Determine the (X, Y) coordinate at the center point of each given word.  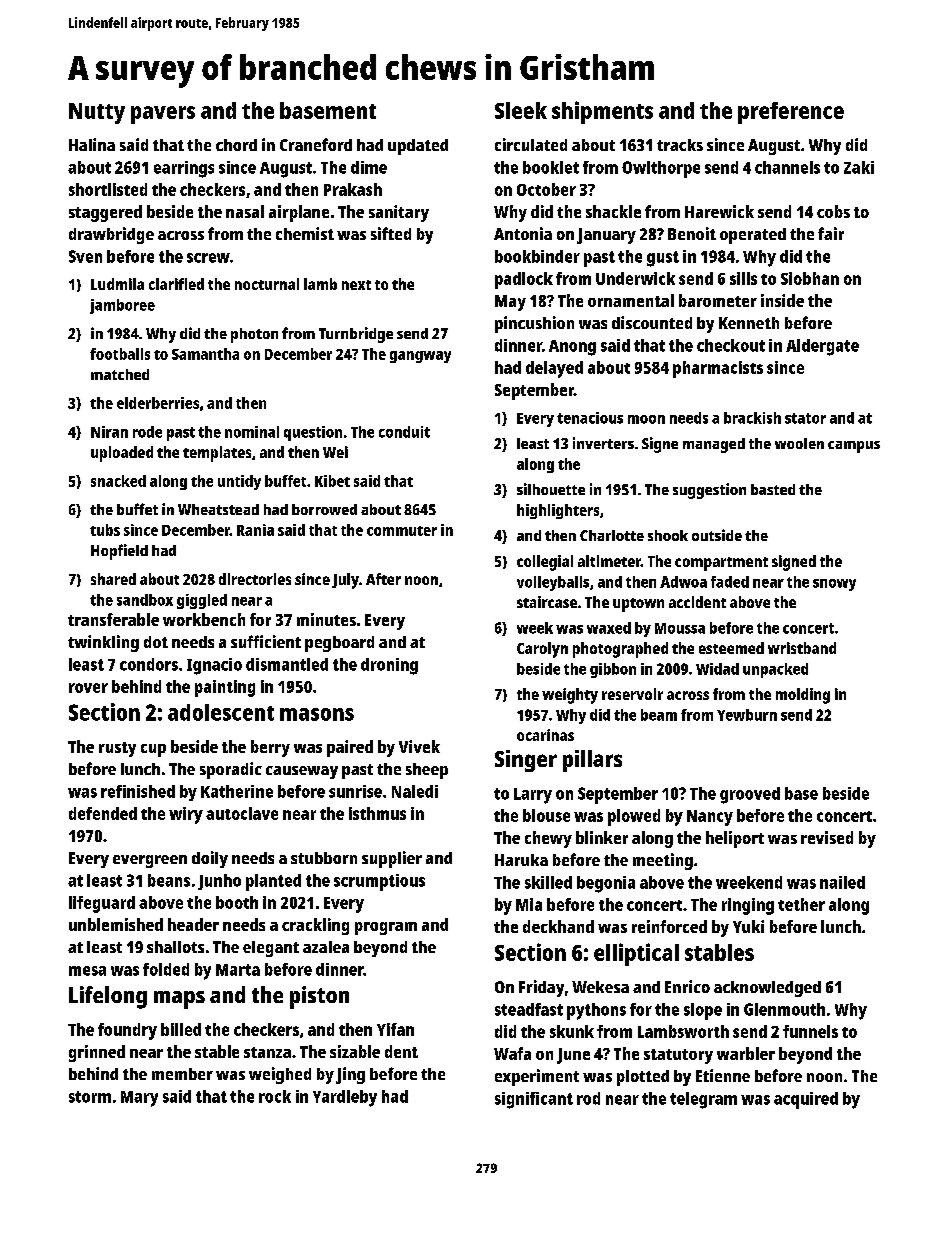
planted (273, 882)
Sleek (521, 110)
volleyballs (553, 583)
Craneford (316, 144)
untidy (239, 482)
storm (90, 1097)
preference (791, 113)
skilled (548, 882)
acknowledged (767, 989)
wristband (802, 648)
